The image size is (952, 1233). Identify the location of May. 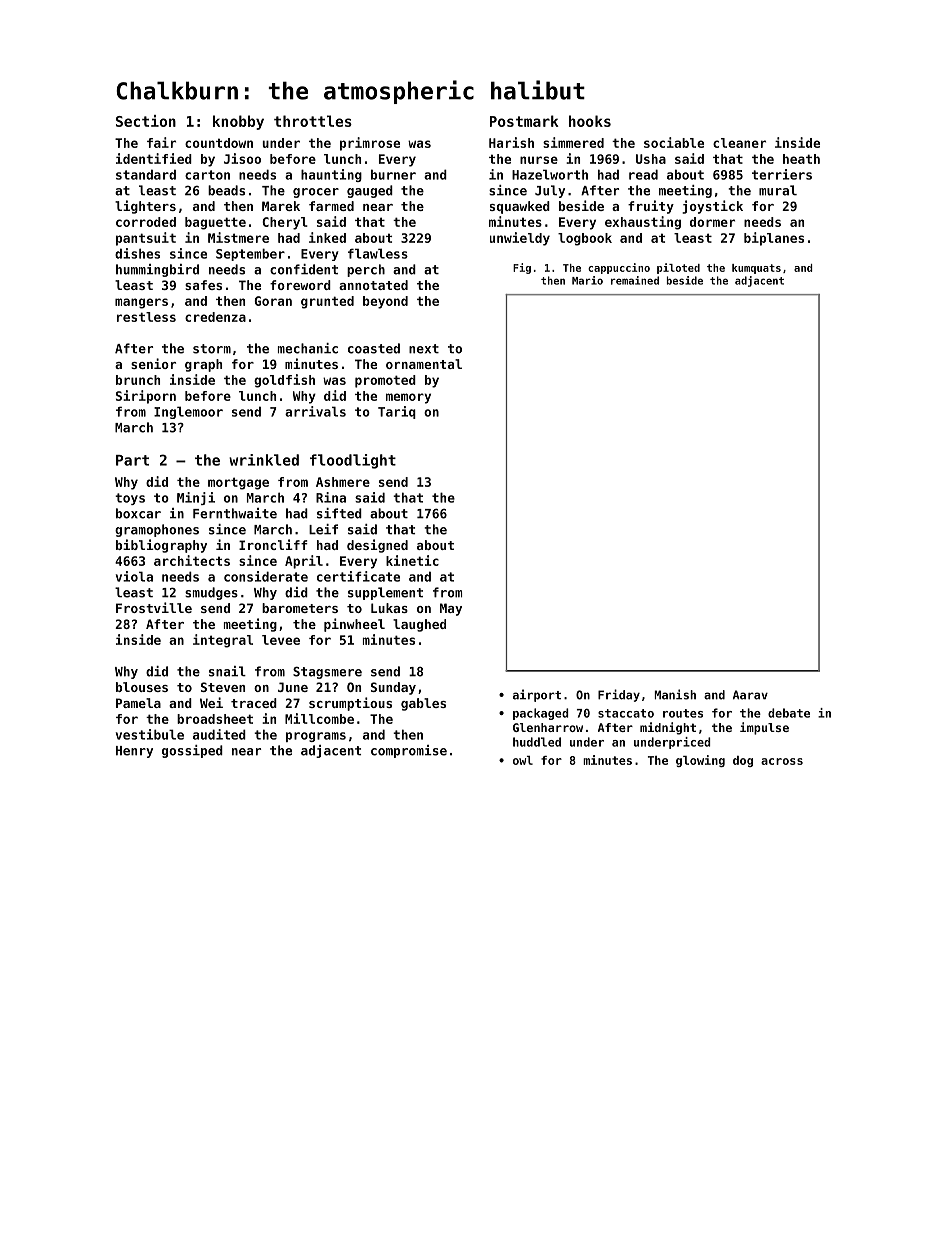
(451, 609).
